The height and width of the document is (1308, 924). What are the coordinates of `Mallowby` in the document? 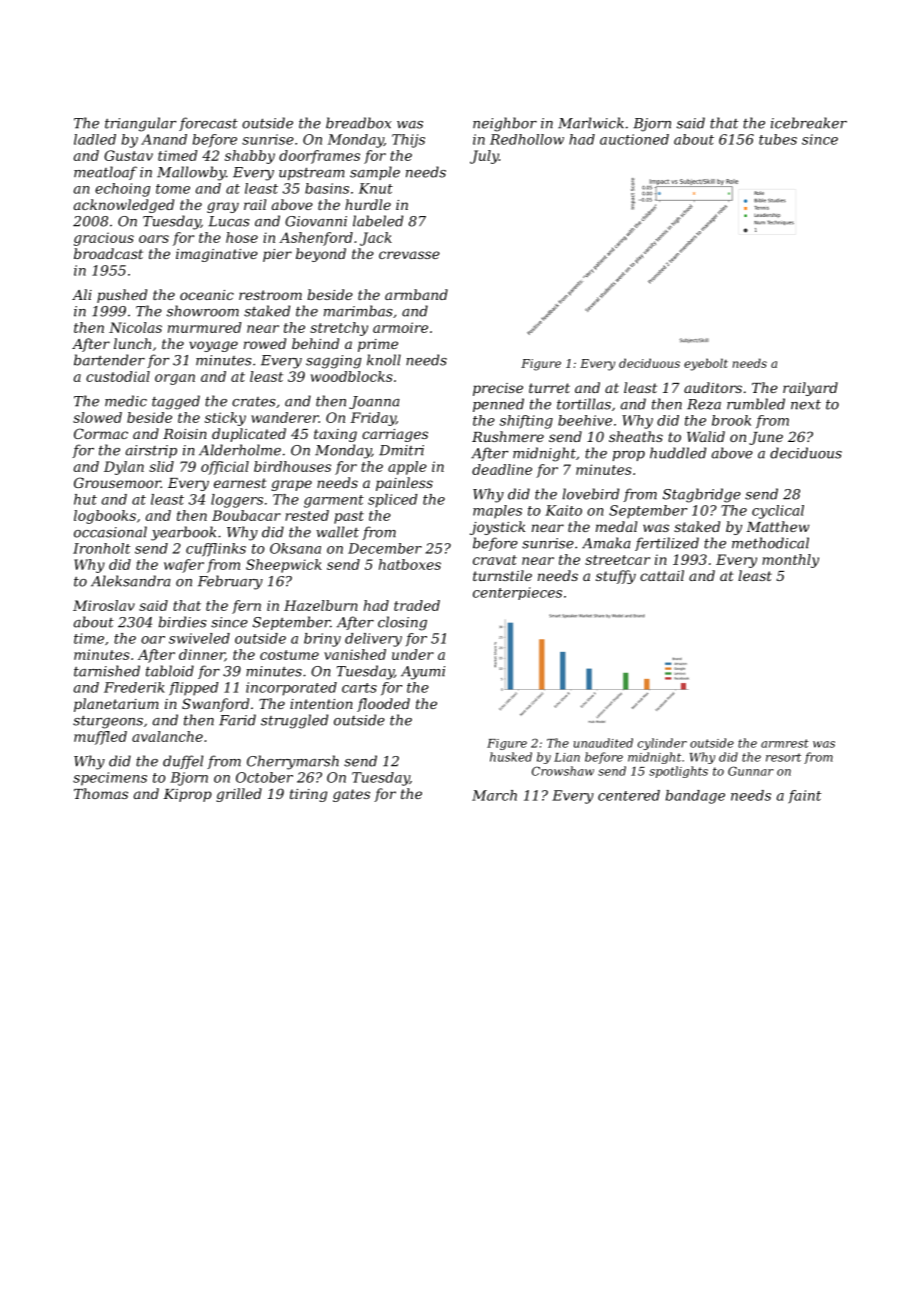 It's located at (191, 173).
